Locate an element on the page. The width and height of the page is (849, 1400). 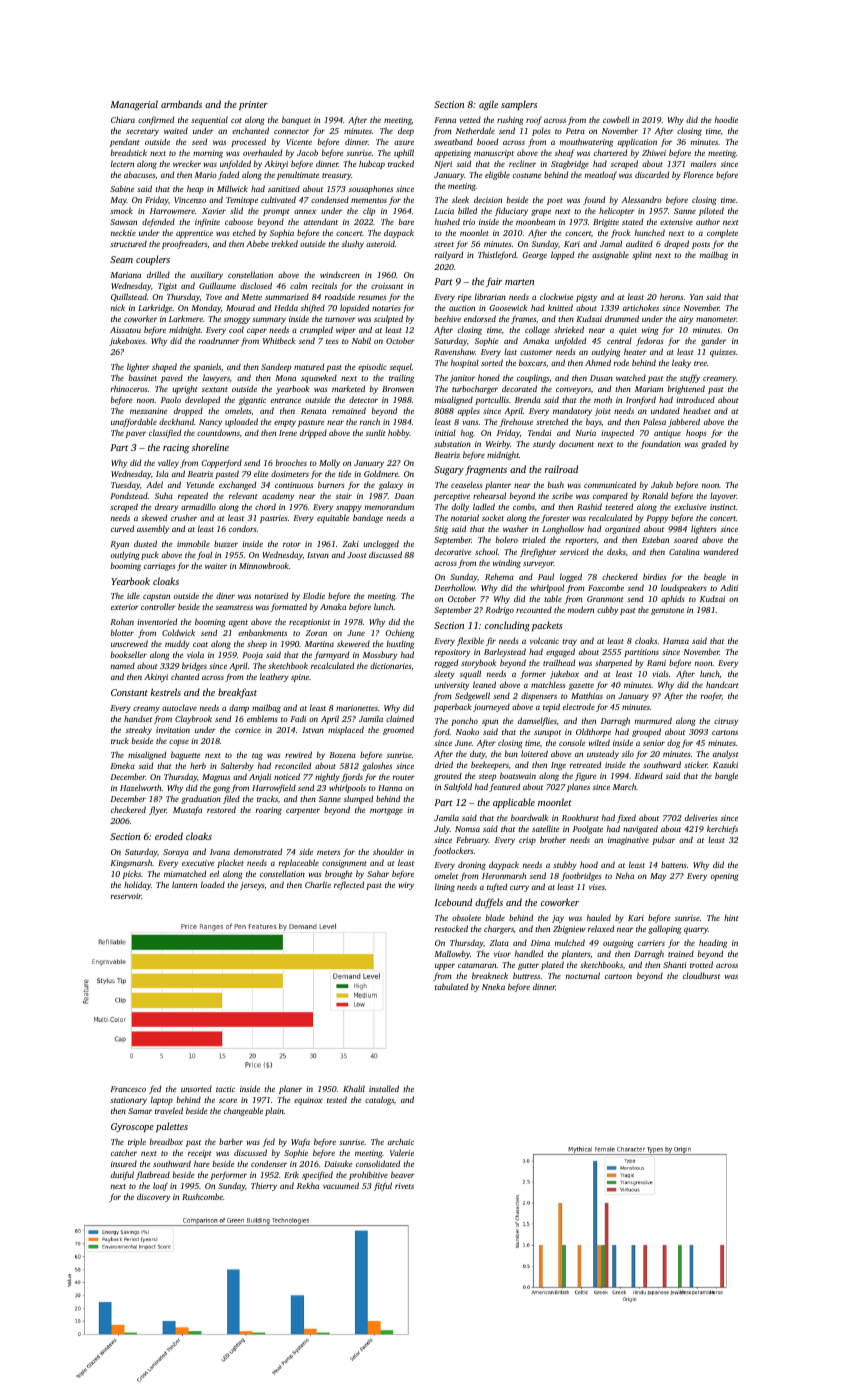
sharpened is located at coordinates (613, 663).
